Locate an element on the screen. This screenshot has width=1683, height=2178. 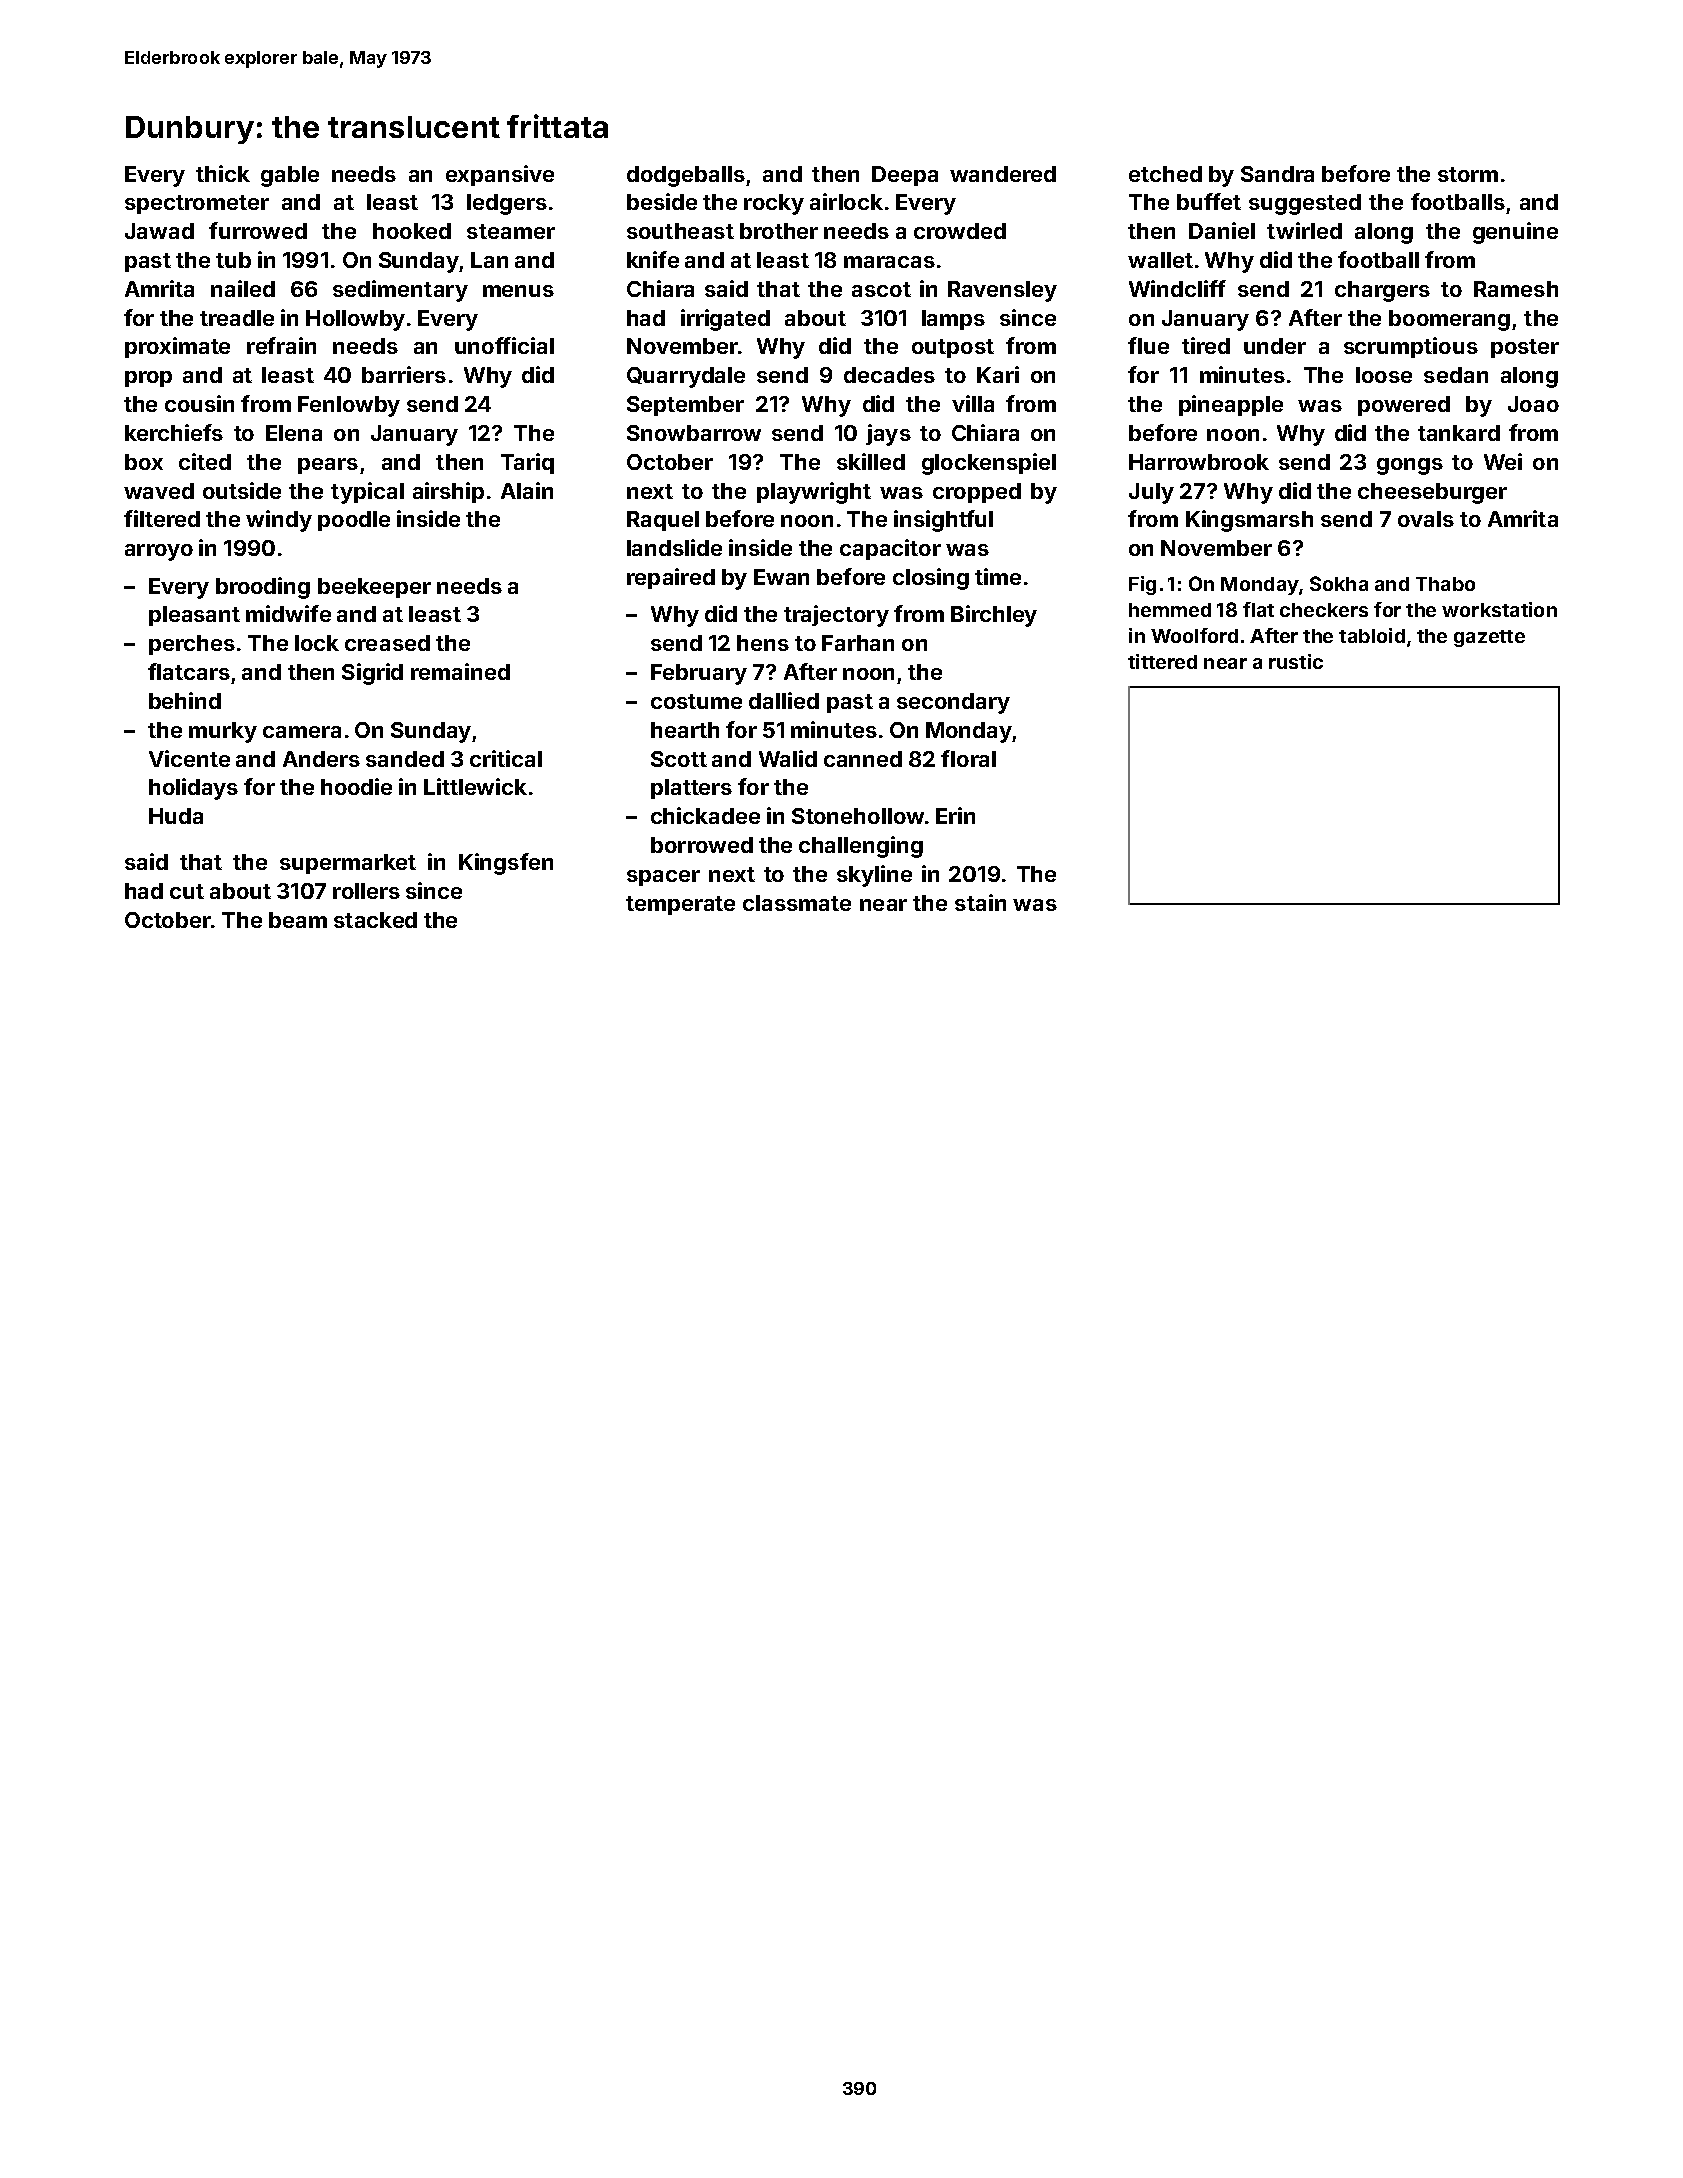
Sandra is located at coordinates (1277, 174).
